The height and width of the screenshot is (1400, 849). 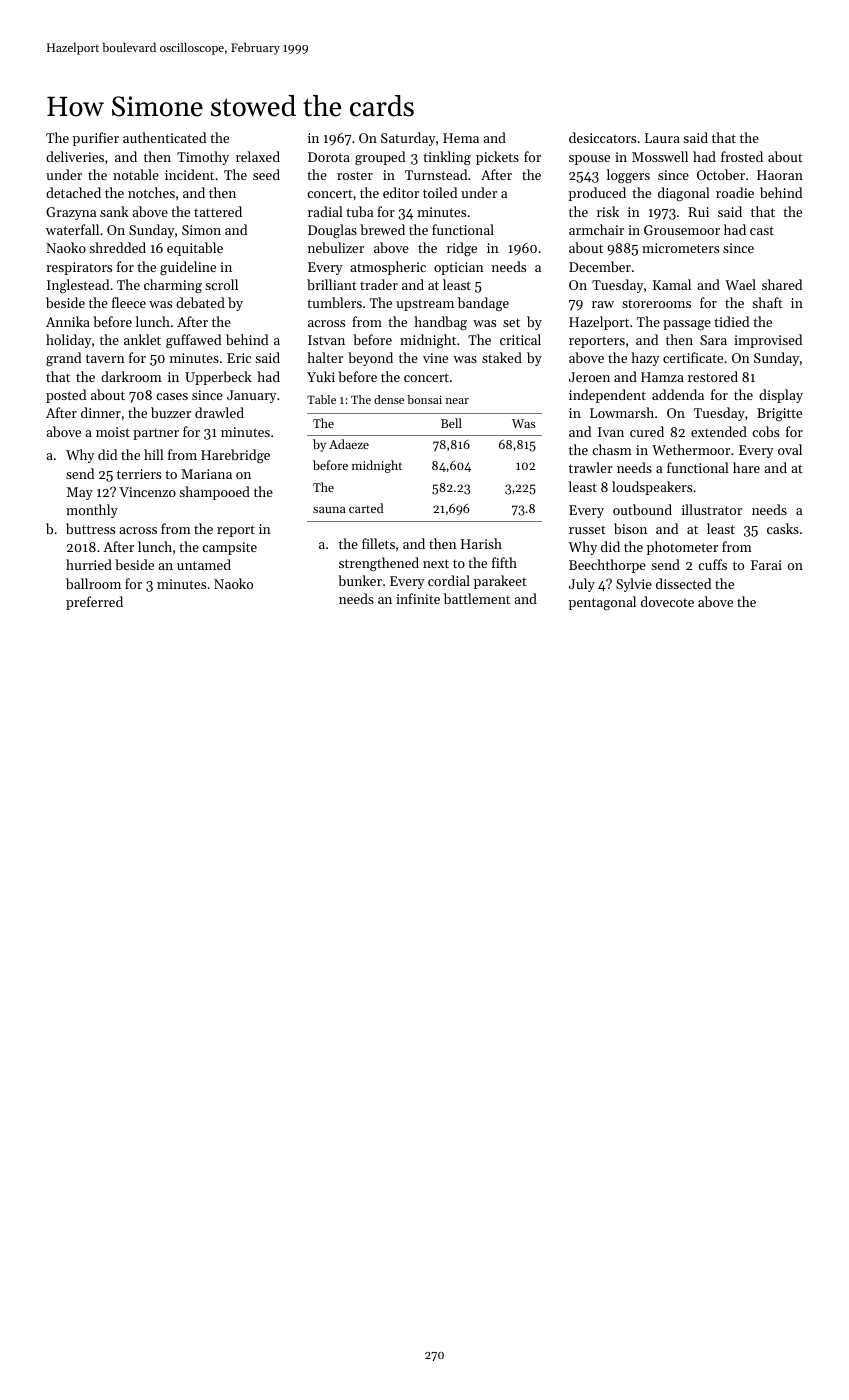 What do you see at coordinates (332, 284) in the screenshot?
I see `brilliant` at bounding box center [332, 284].
